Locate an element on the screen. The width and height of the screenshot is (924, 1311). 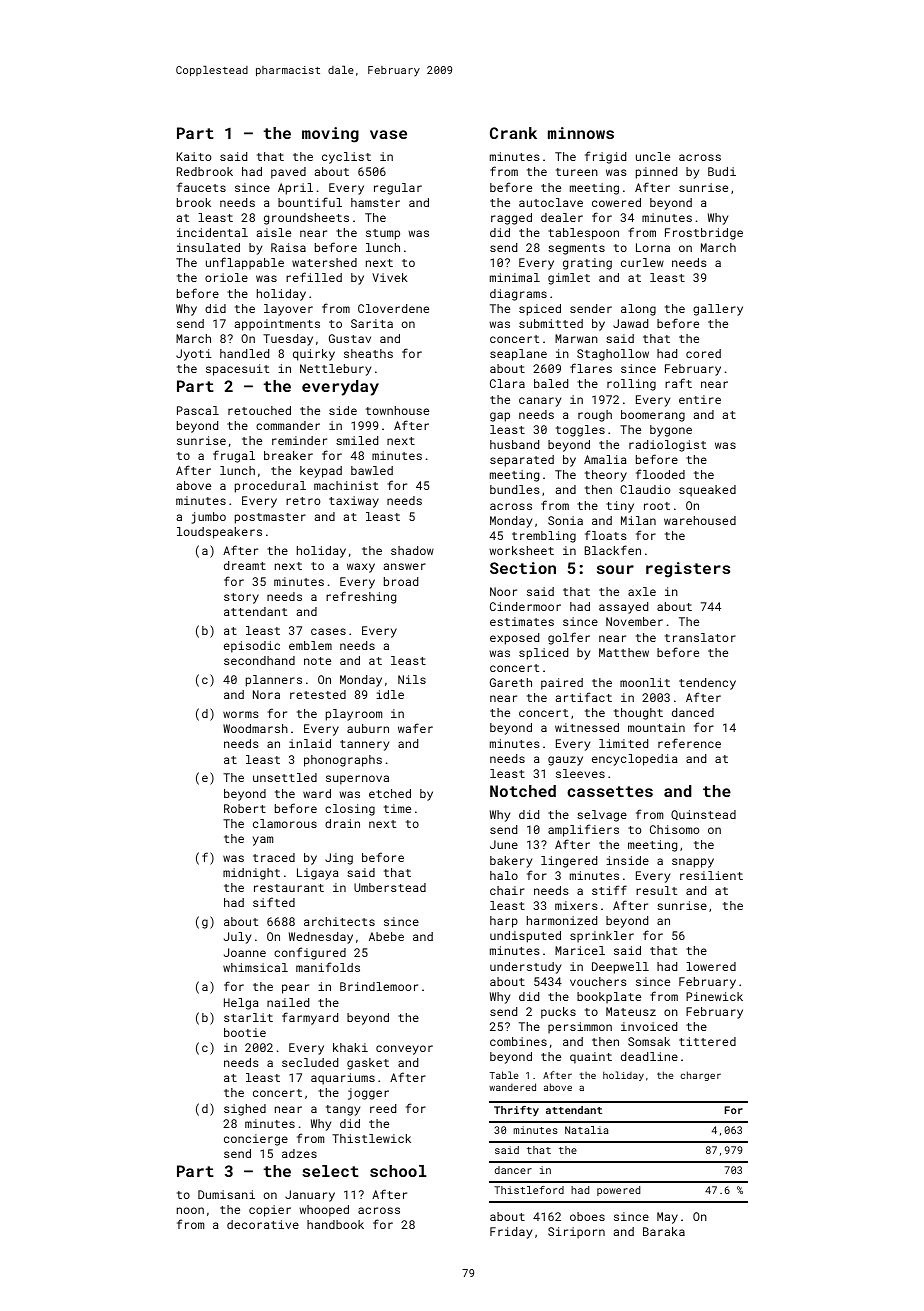
Crank is located at coordinates (513, 133).
